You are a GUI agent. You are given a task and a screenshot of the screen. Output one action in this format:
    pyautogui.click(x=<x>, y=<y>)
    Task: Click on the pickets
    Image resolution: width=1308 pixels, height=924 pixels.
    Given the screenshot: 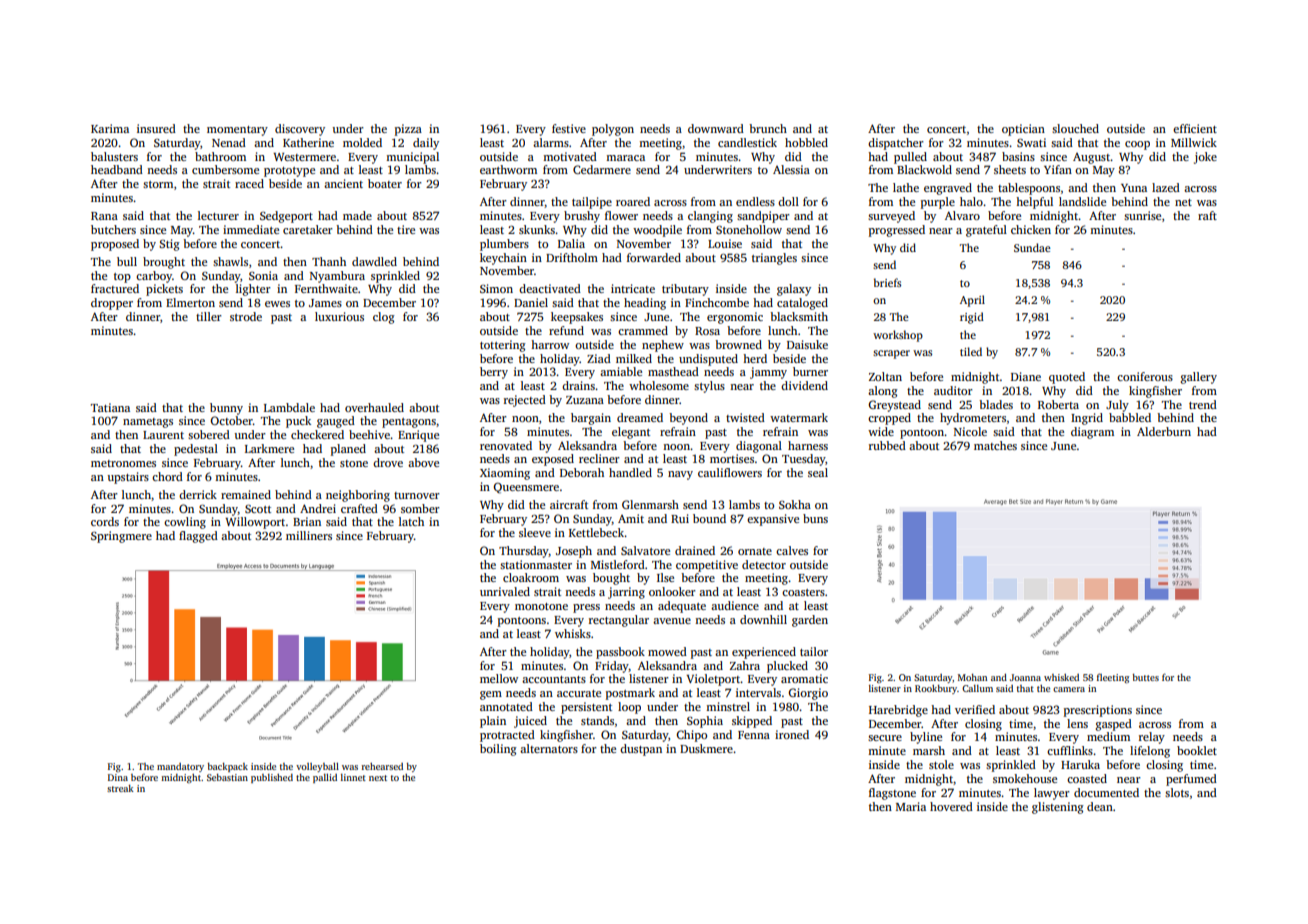 What is the action you would take?
    pyautogui.click(x=164, y=290)
